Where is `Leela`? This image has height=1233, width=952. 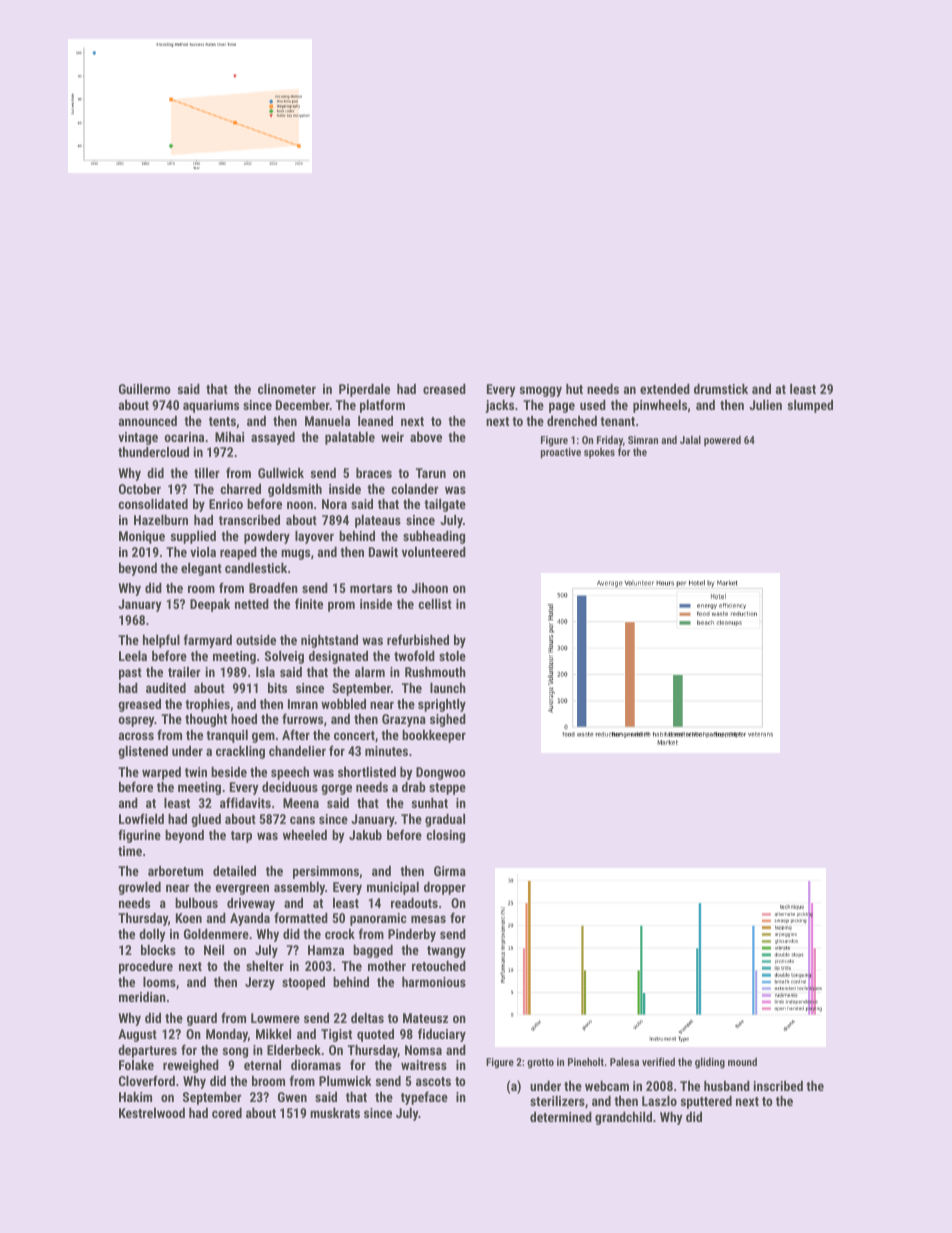
Leela is located at coordinates (133, 656).
